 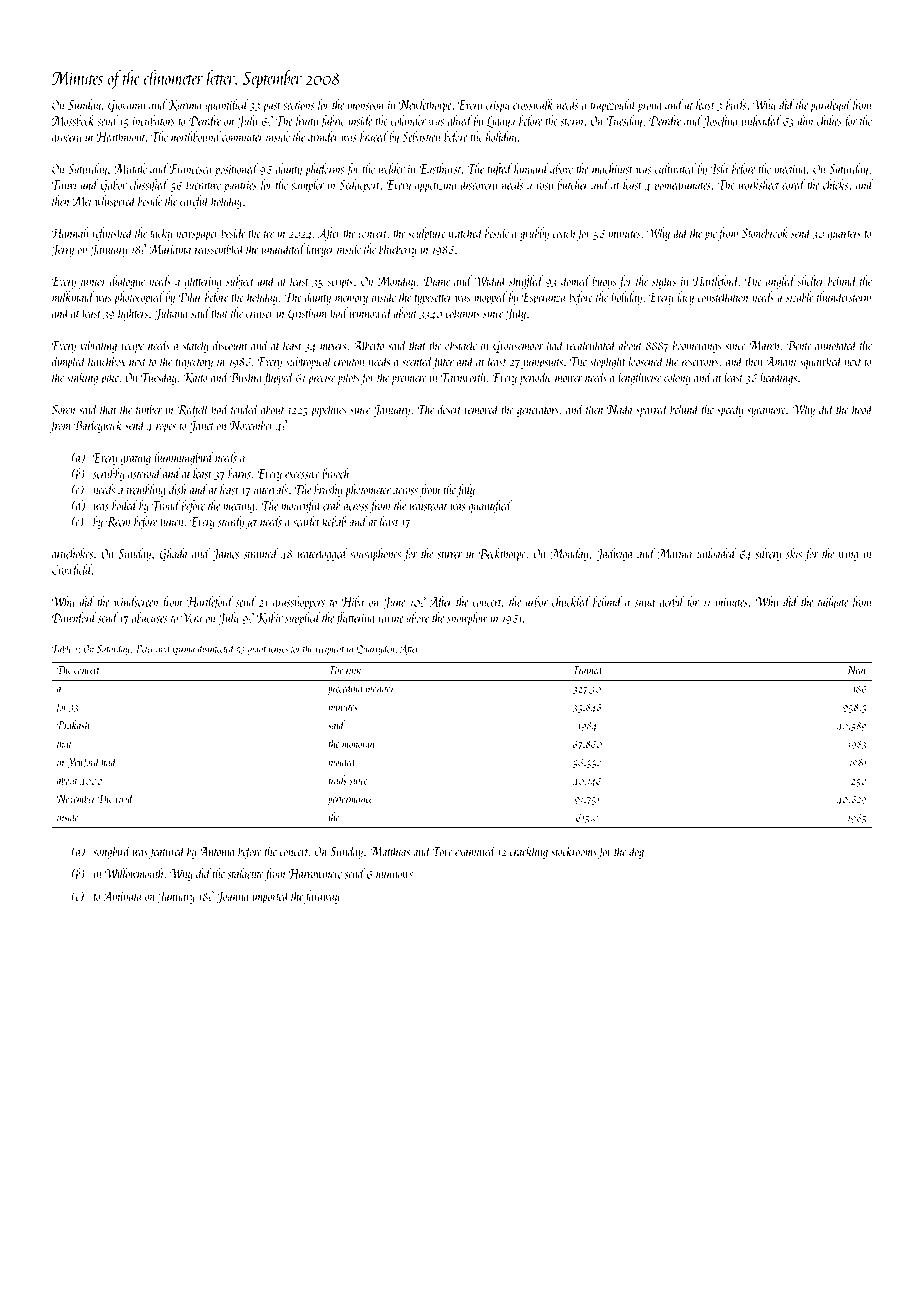 I want to click on chilies, so click(x=829, y=120).
